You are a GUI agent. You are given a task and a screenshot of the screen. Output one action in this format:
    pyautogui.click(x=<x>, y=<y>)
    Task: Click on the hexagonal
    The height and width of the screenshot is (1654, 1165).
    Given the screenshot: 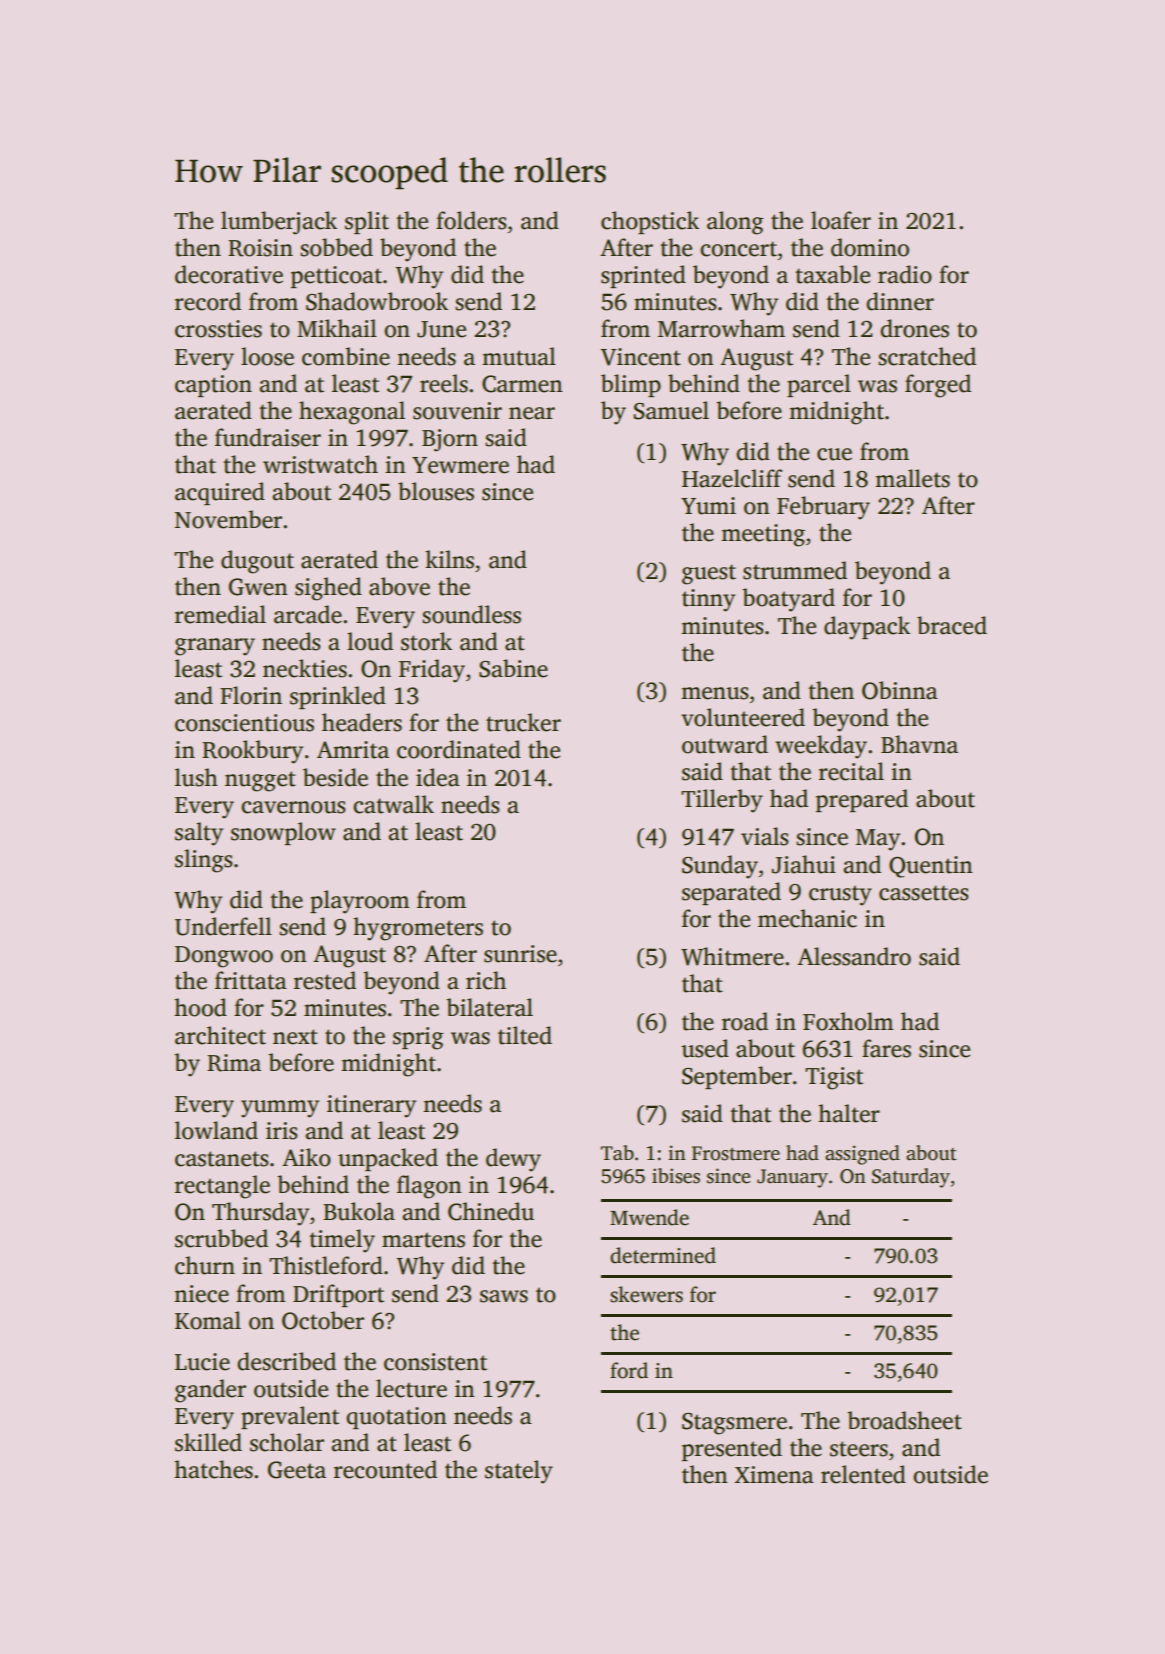 What is the action you would take?
    pyautogui.click(x=352, y=413)
